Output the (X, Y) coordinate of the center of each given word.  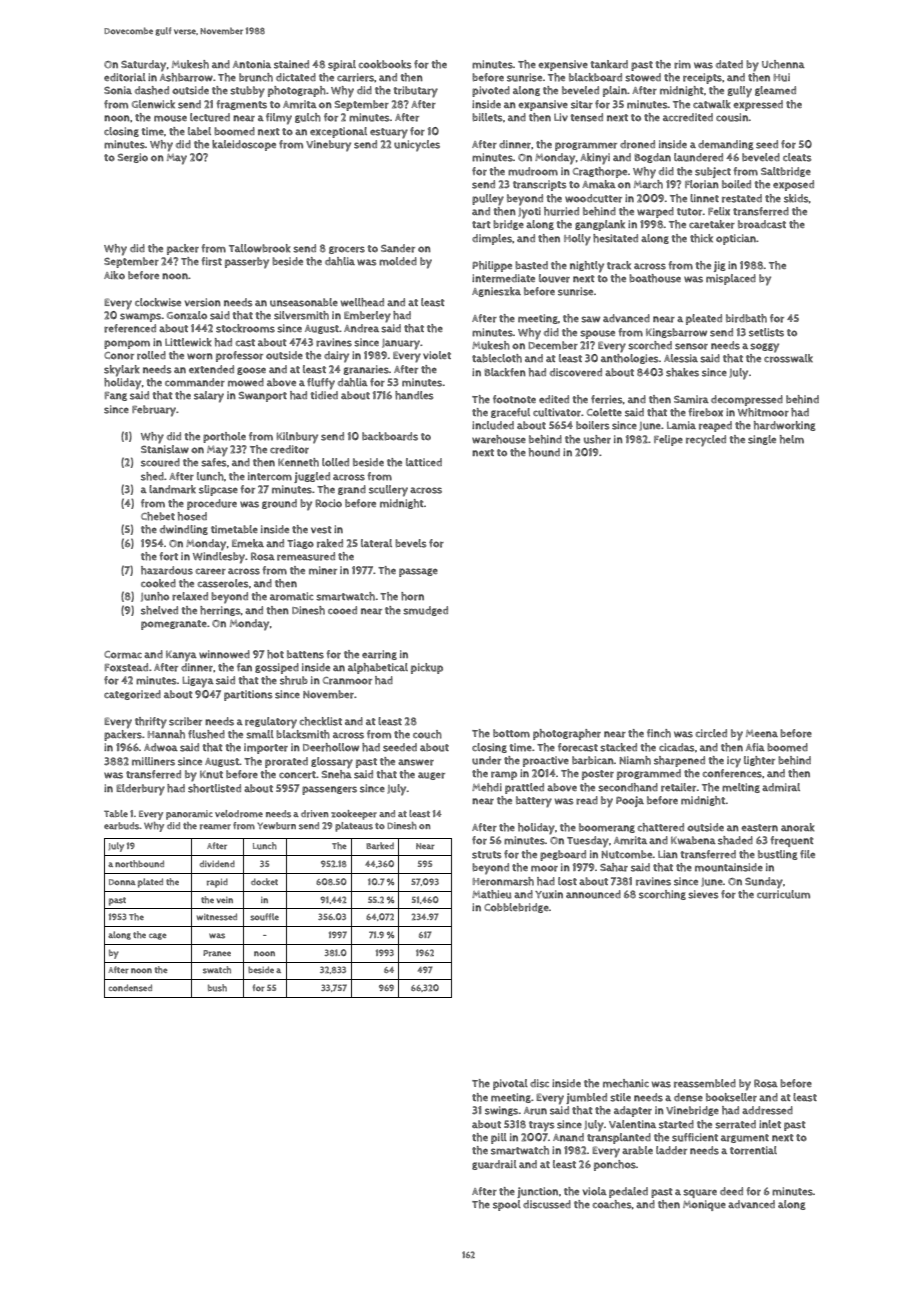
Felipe (668, 440)
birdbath (746, 318)
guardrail (494, 1165)
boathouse (655, 278)
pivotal (510, 1084)
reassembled (705, 1083)
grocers (347, 250)
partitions (248, 695)
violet (437, 355)
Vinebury (328, 146)
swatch (217, 970)
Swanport (263, 396)
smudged (425, 611)
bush (217, 988)
